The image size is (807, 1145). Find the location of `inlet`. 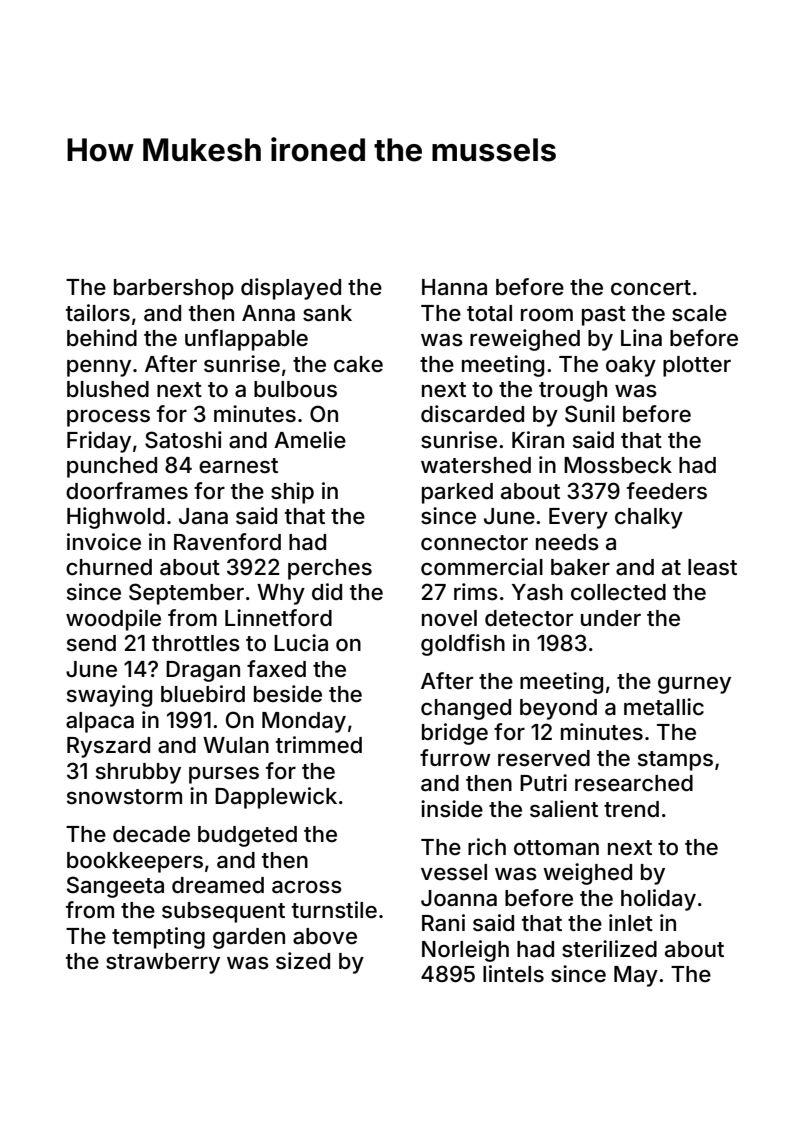

inlet is located at coordinates (631, 922).
